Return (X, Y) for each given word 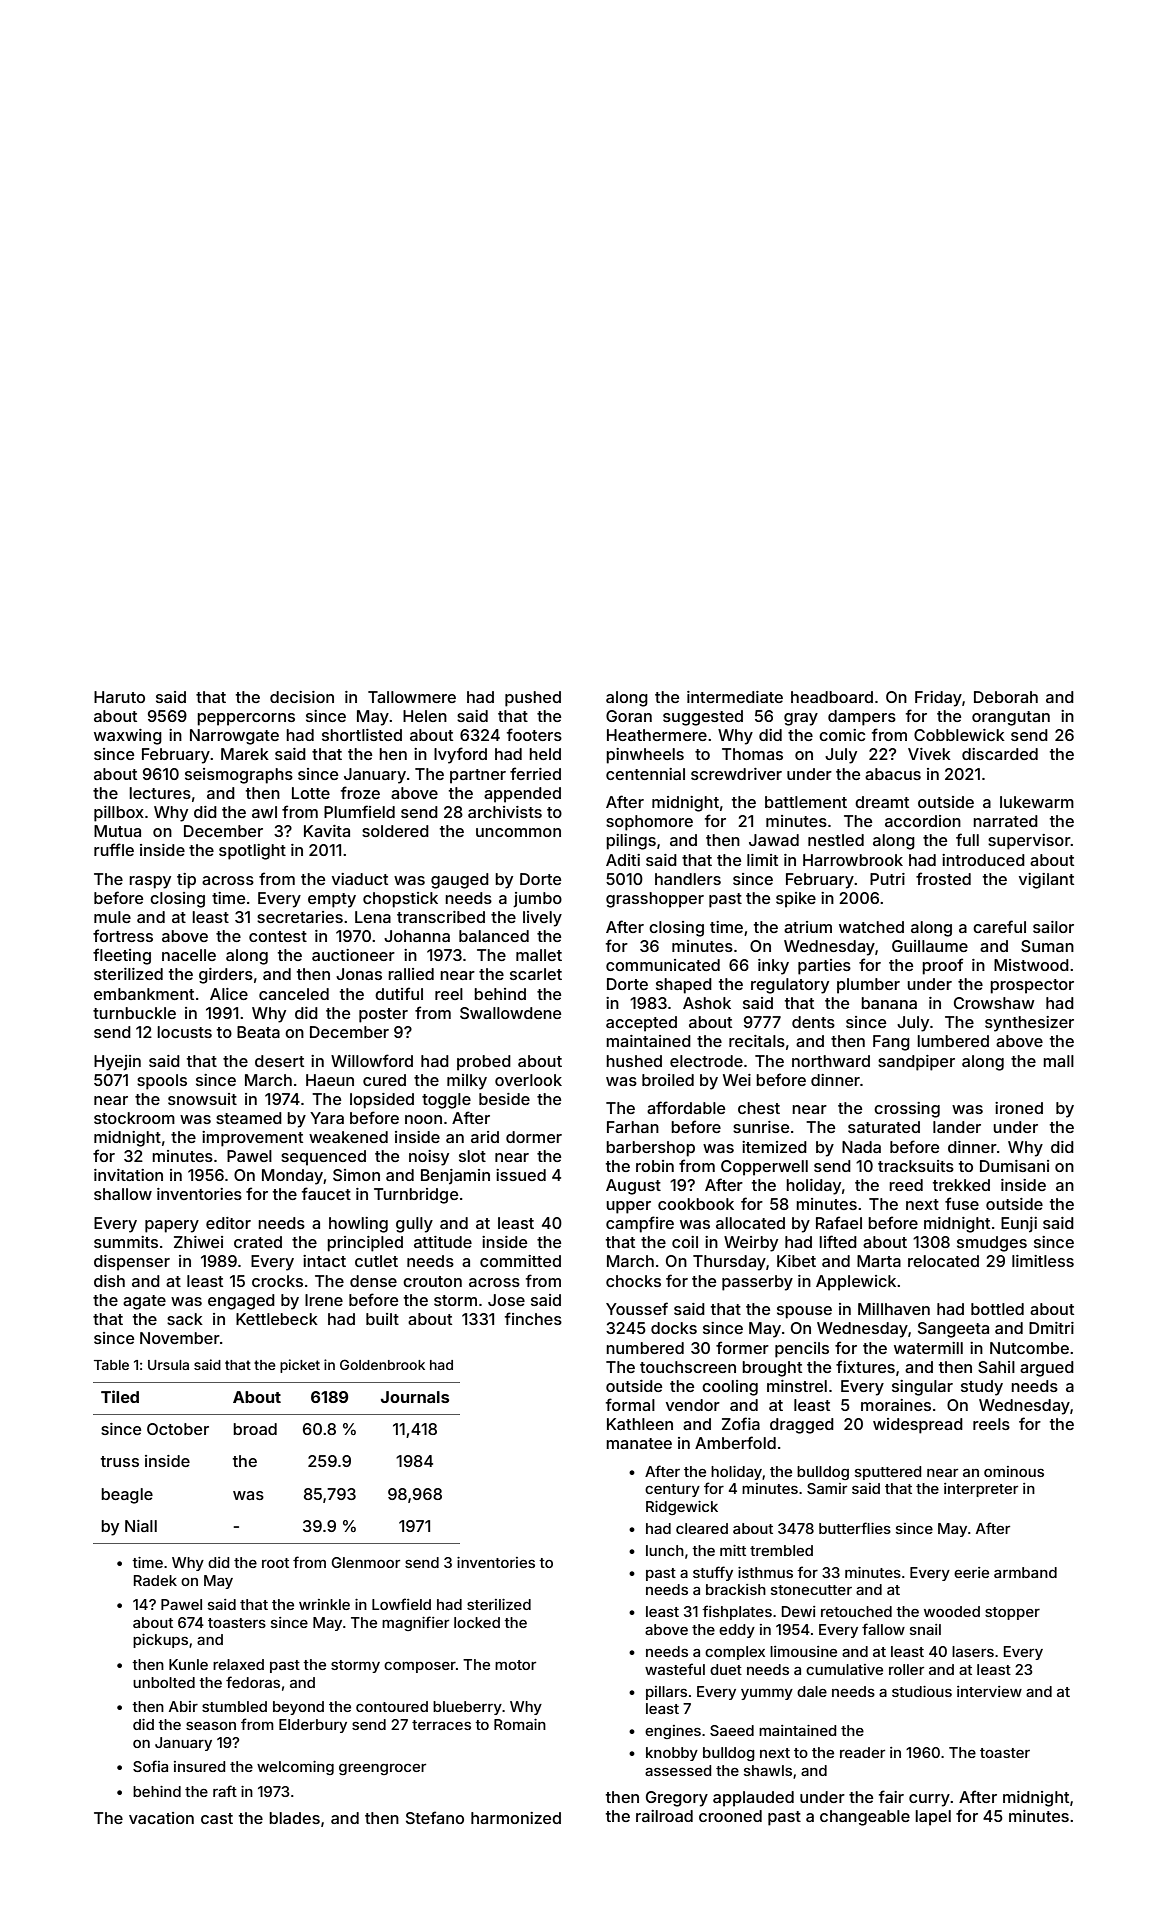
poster (383, 1015)
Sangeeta (953, 1330)
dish (109, 1281)
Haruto (119, 697)
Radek (155, 1580)
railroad (664, 1816)
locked (477, 1622)
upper (628, 1207)
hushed (634, 1061)
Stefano (435, 1817)
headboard (832, 697)
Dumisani (1014, 1166)
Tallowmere (412, 697)
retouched (856, 1611)
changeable (865, 1818)
